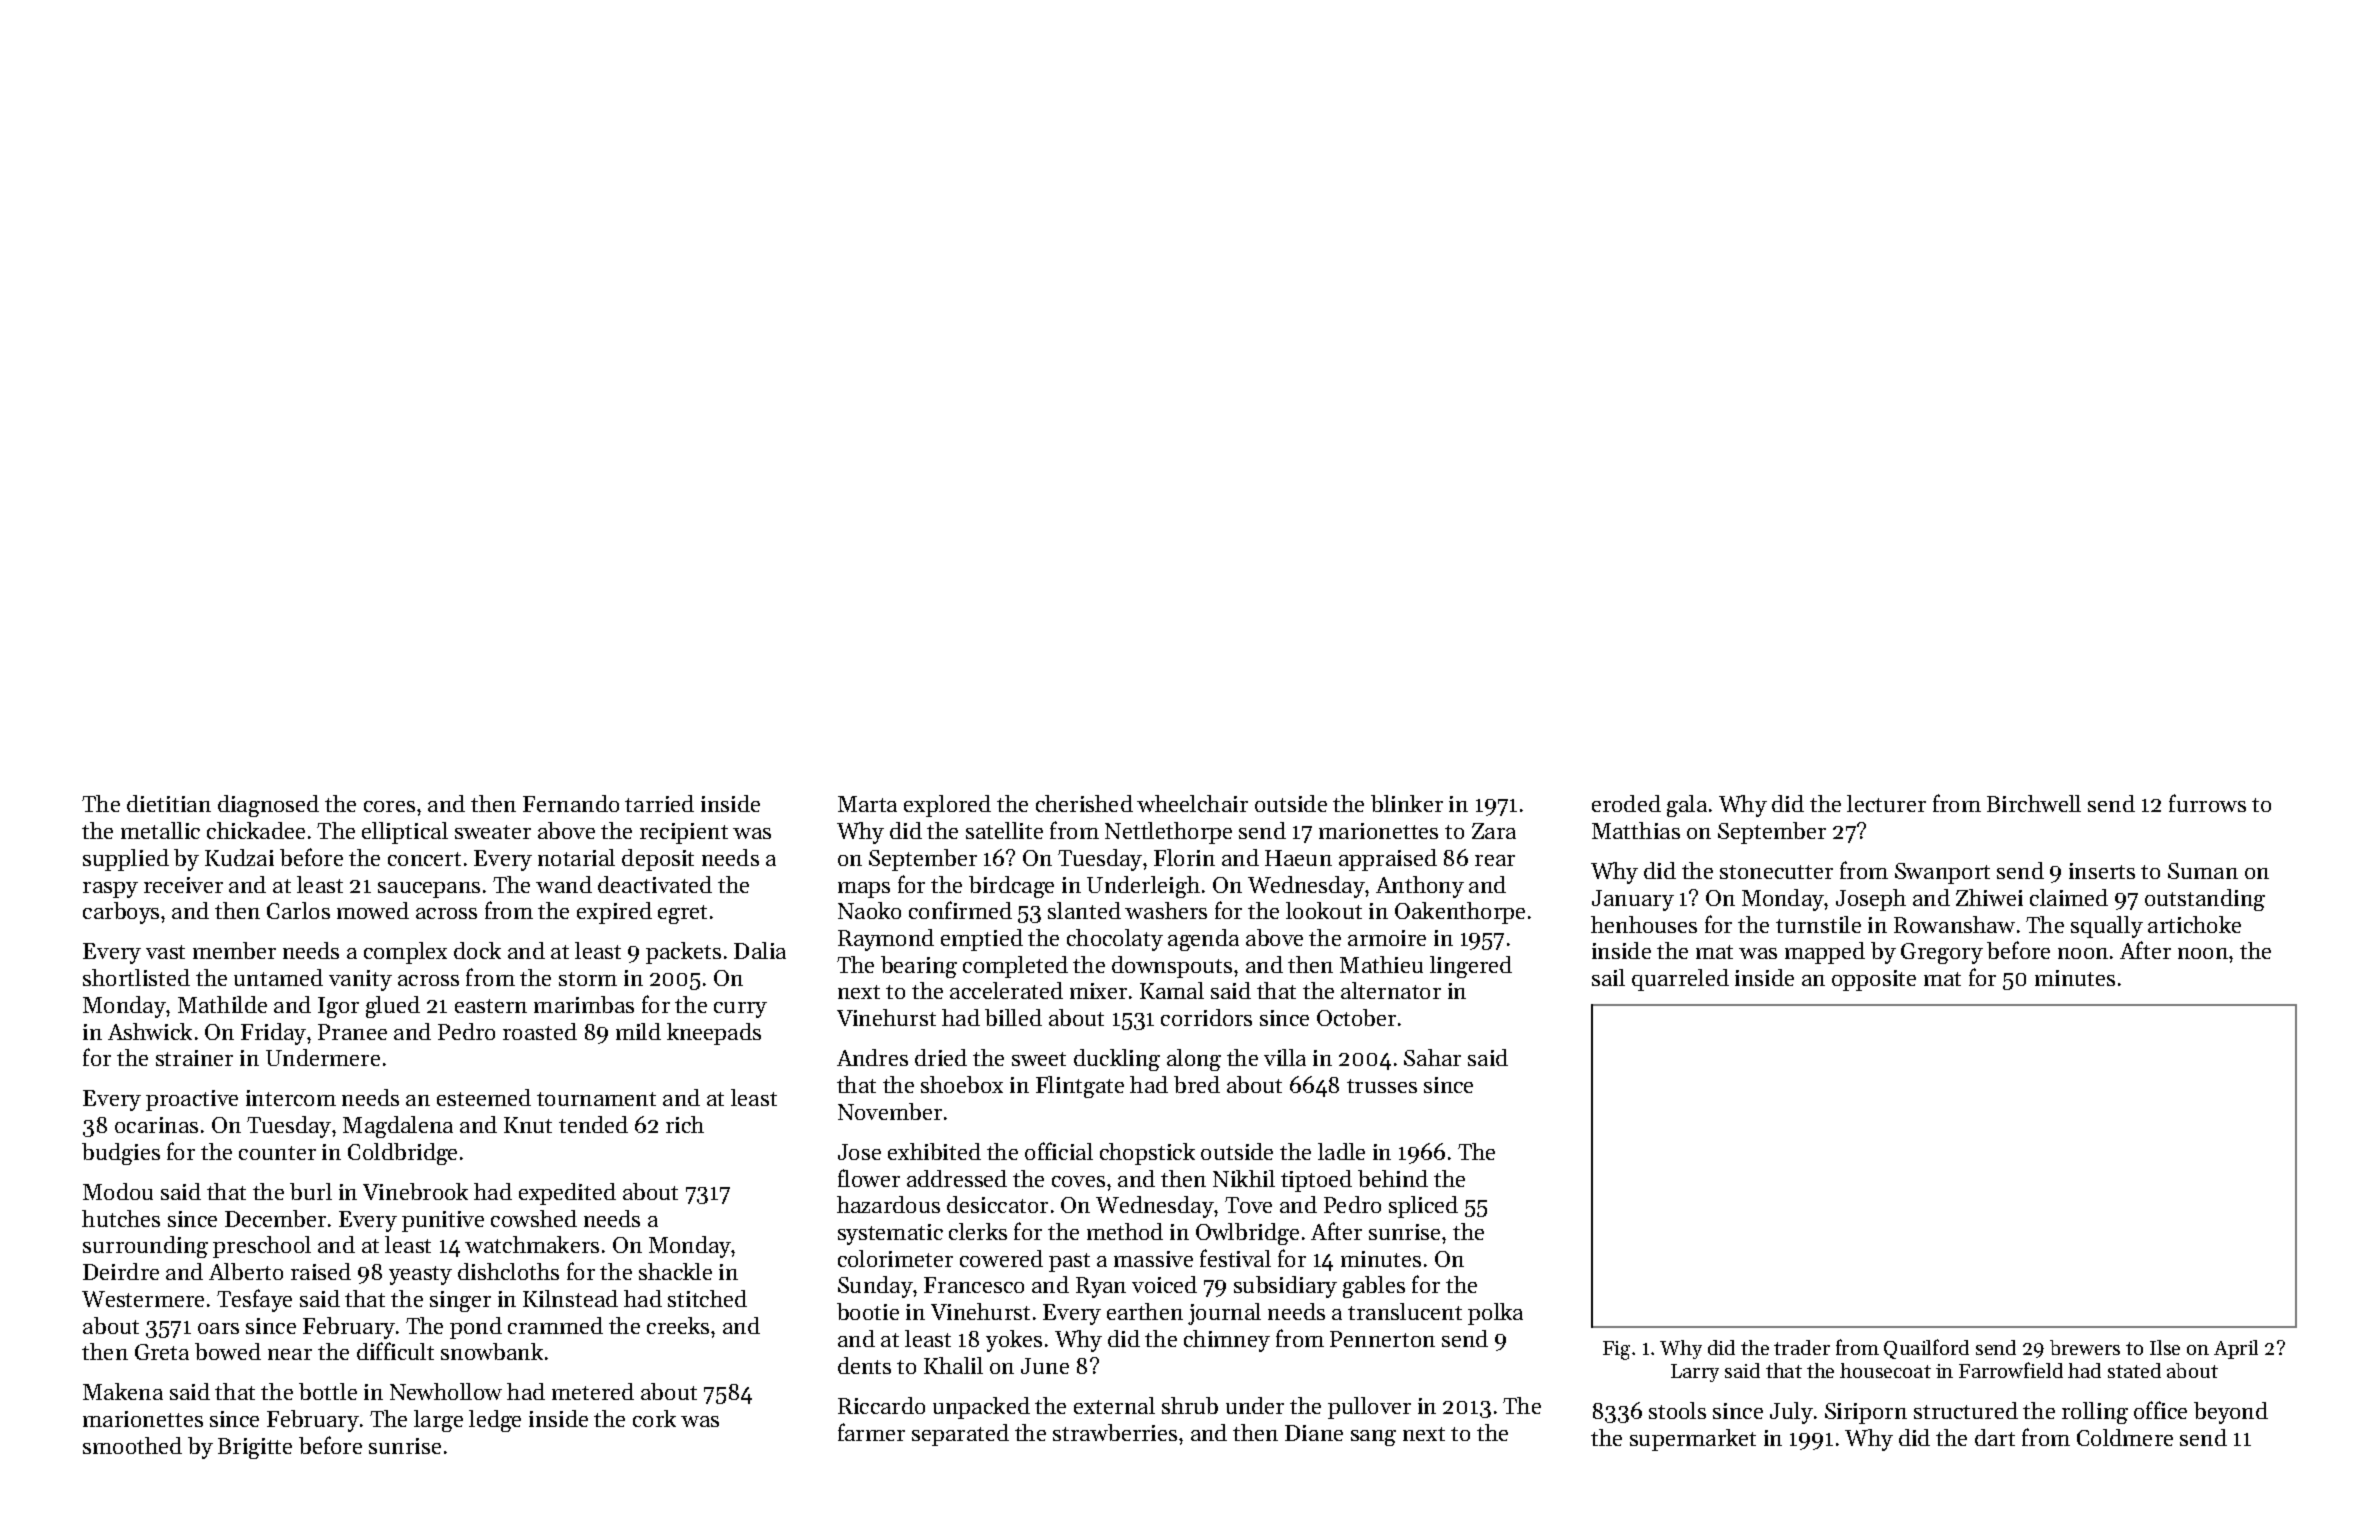 The height and width of the image is (1540, 2380). I want to click on behind, so click(1393, 1178).
